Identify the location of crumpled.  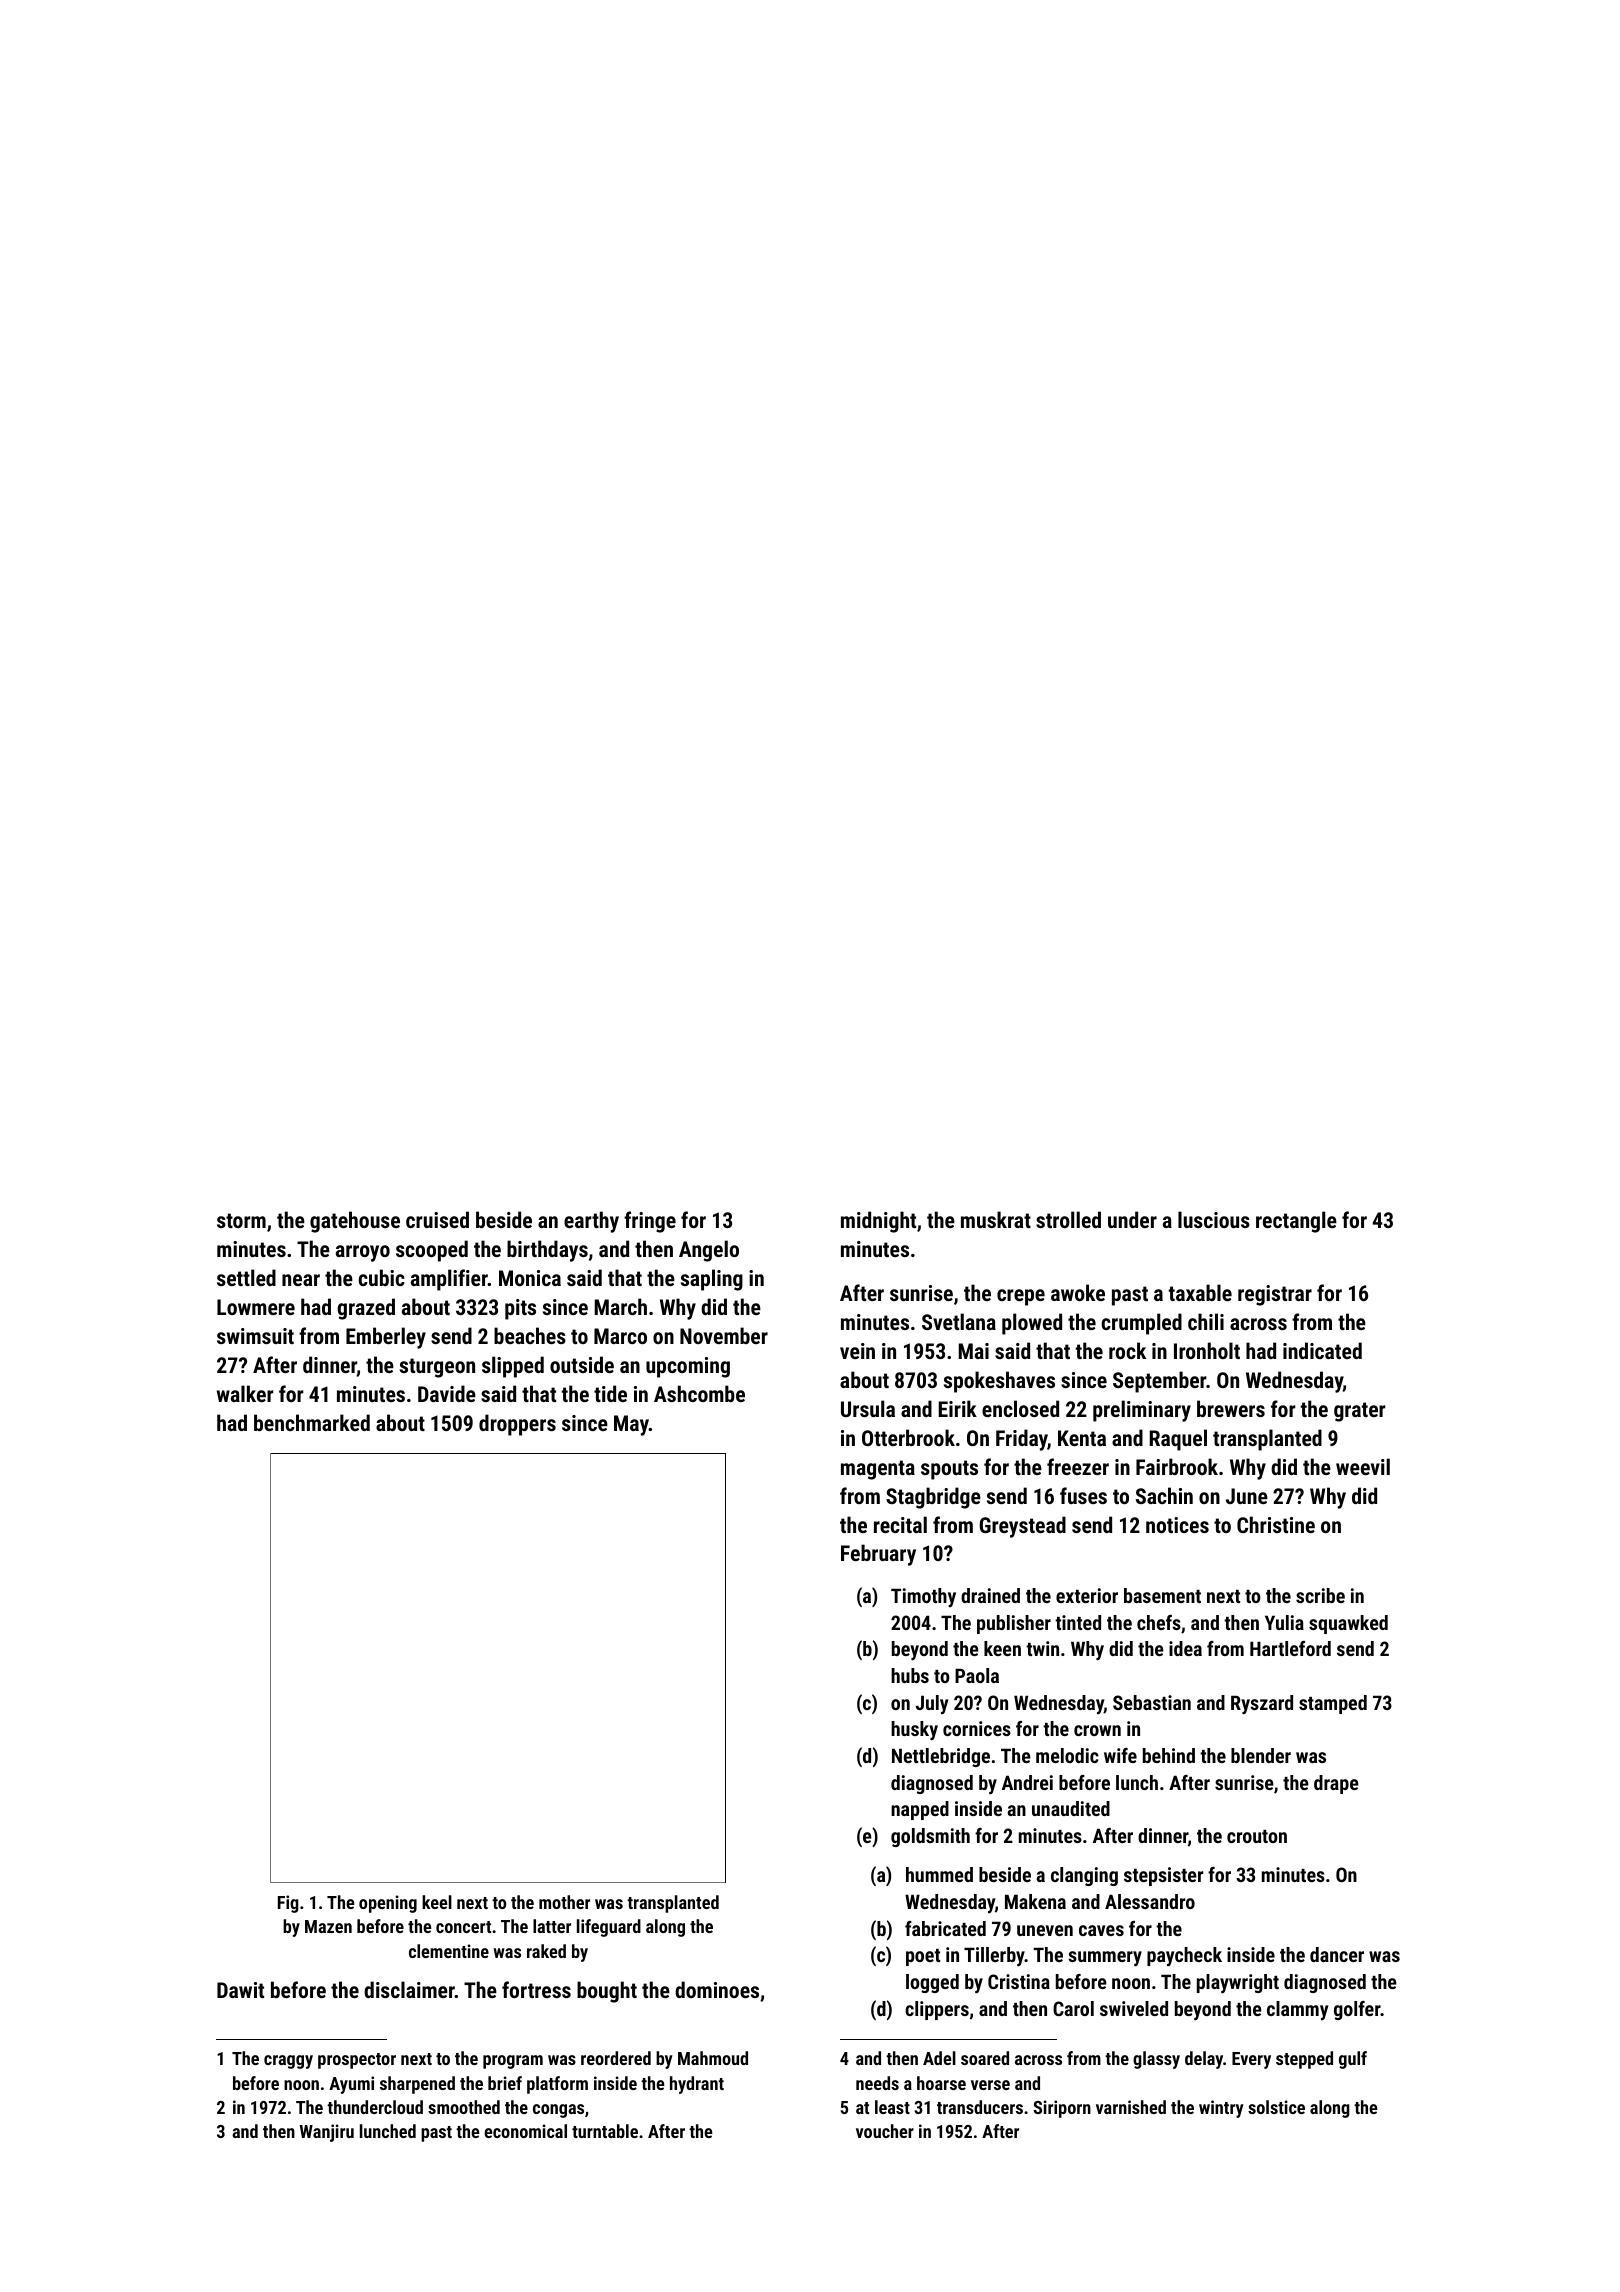
(1141, 1324).
